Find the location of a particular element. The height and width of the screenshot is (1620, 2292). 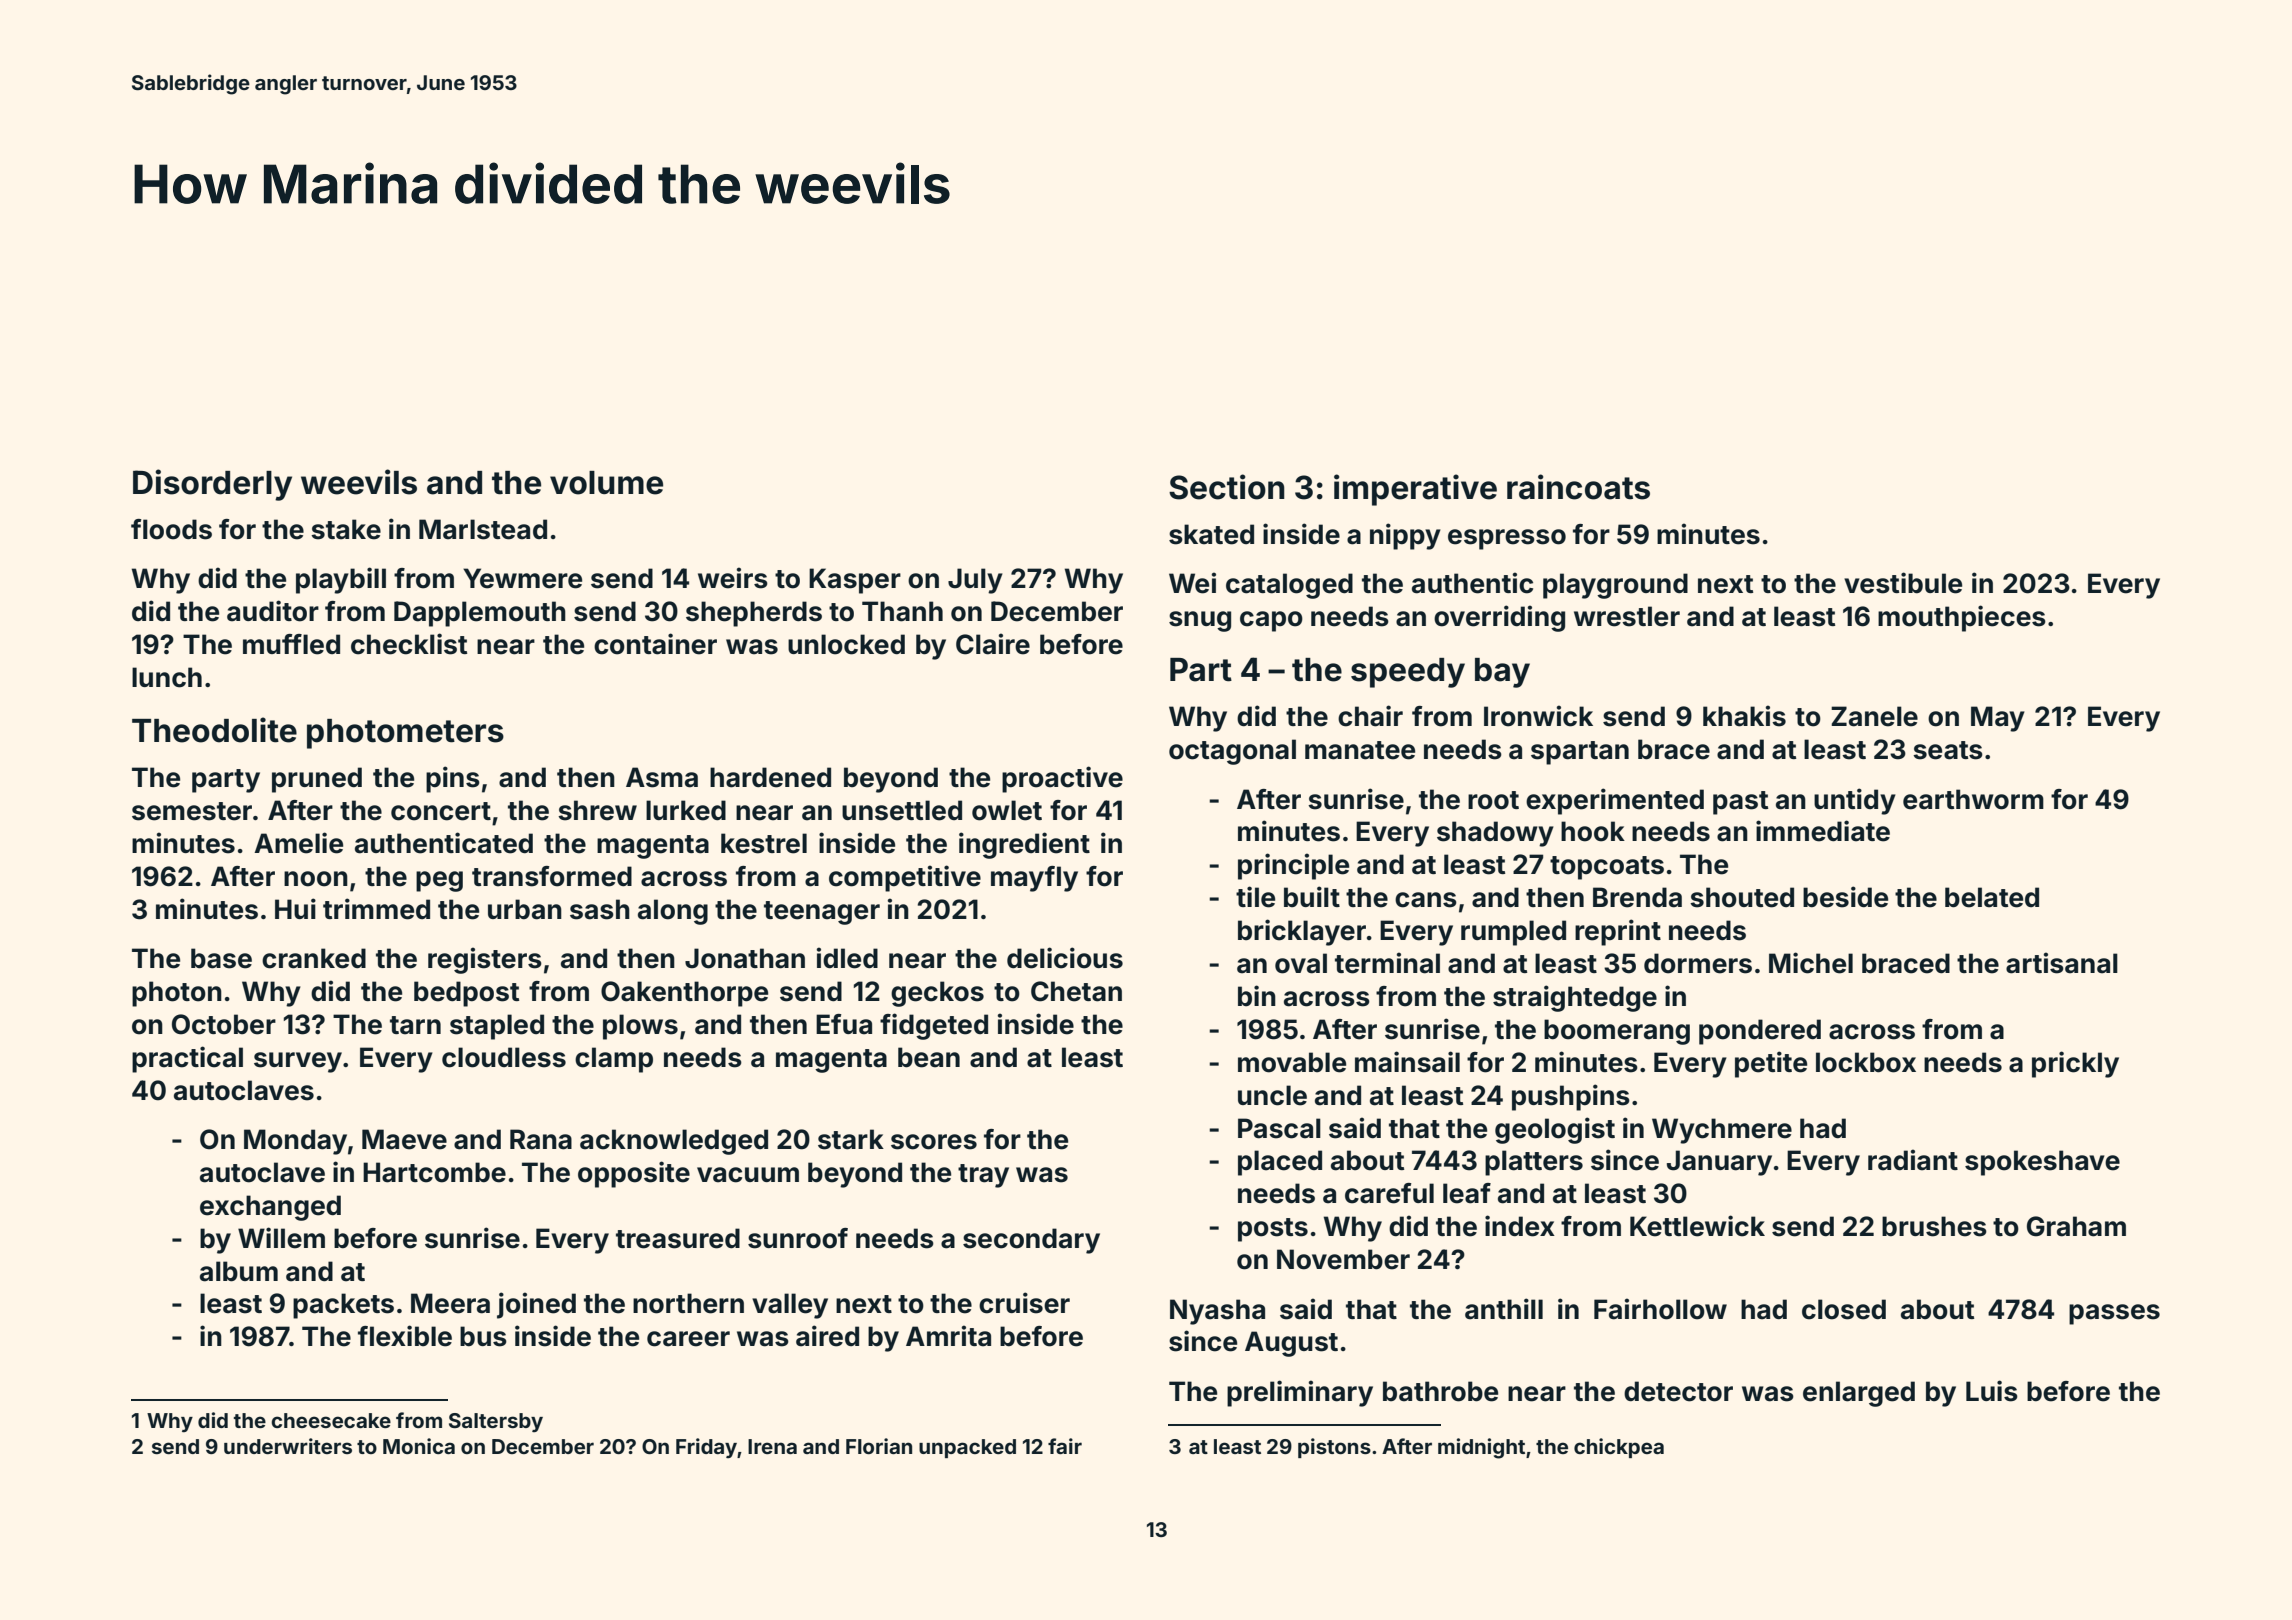

Saltersby is located at coordinates (496, 1422).
